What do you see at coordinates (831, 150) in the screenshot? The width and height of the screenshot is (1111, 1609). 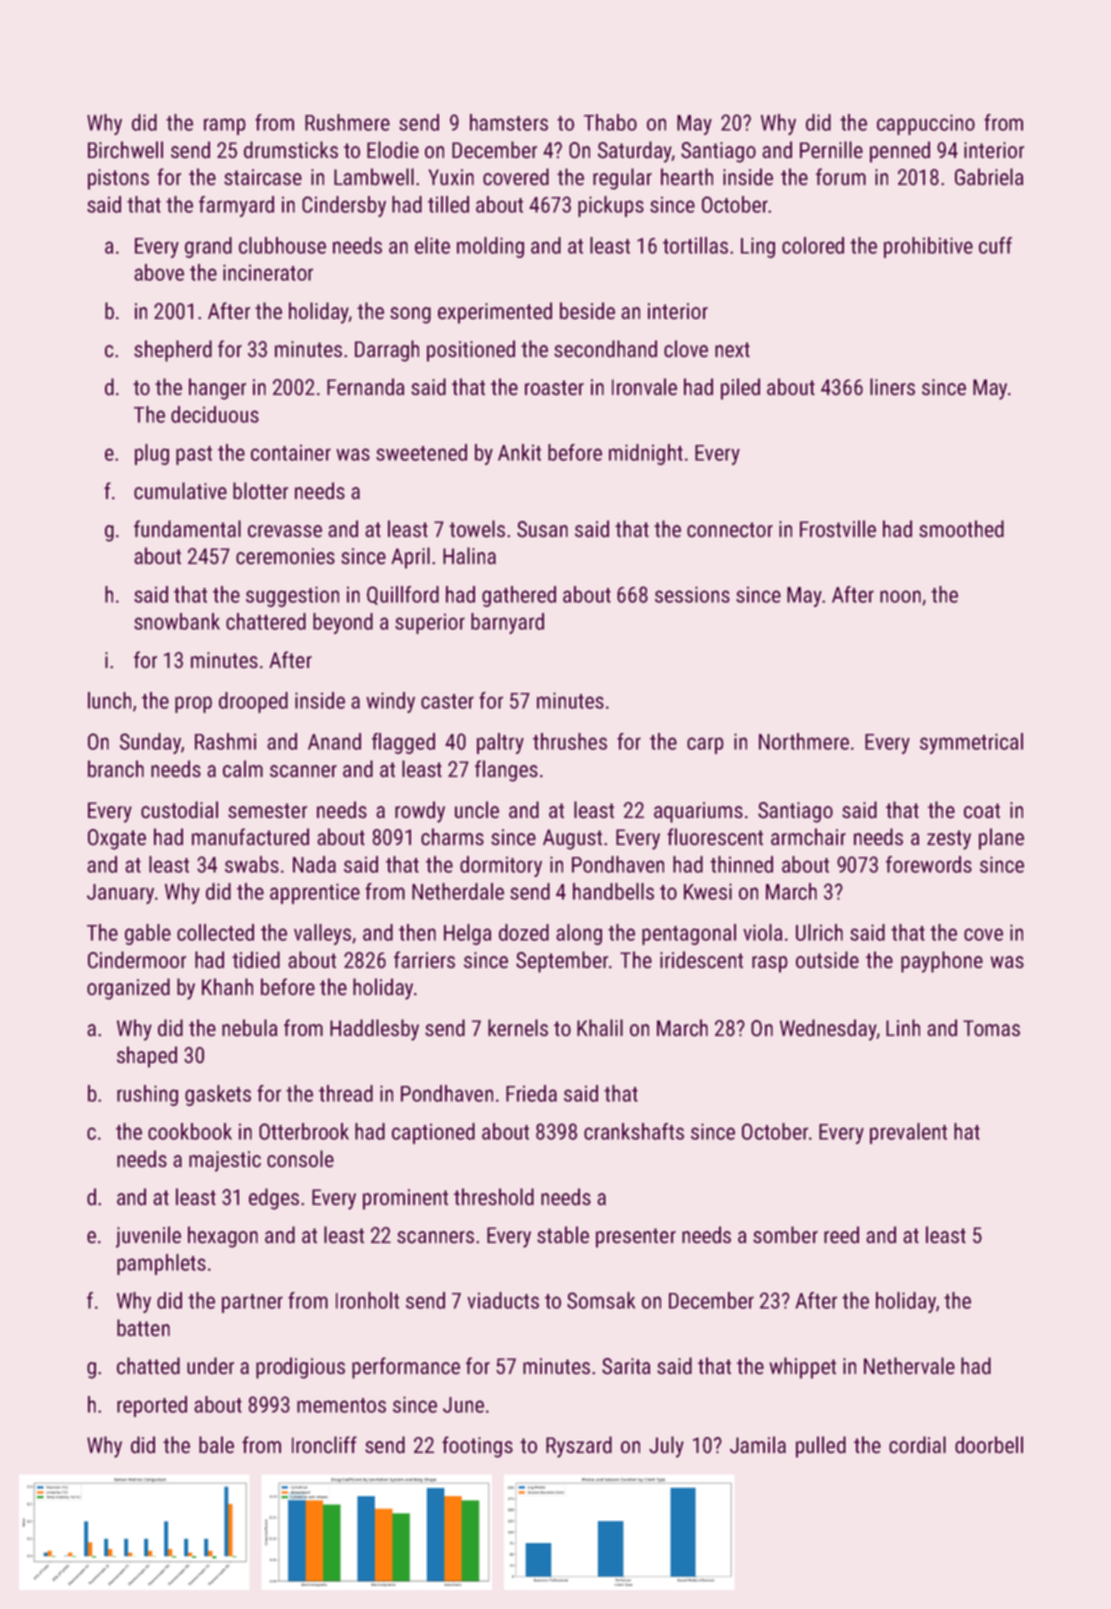 I see `Pernille` at bounding box center [831, 150].
